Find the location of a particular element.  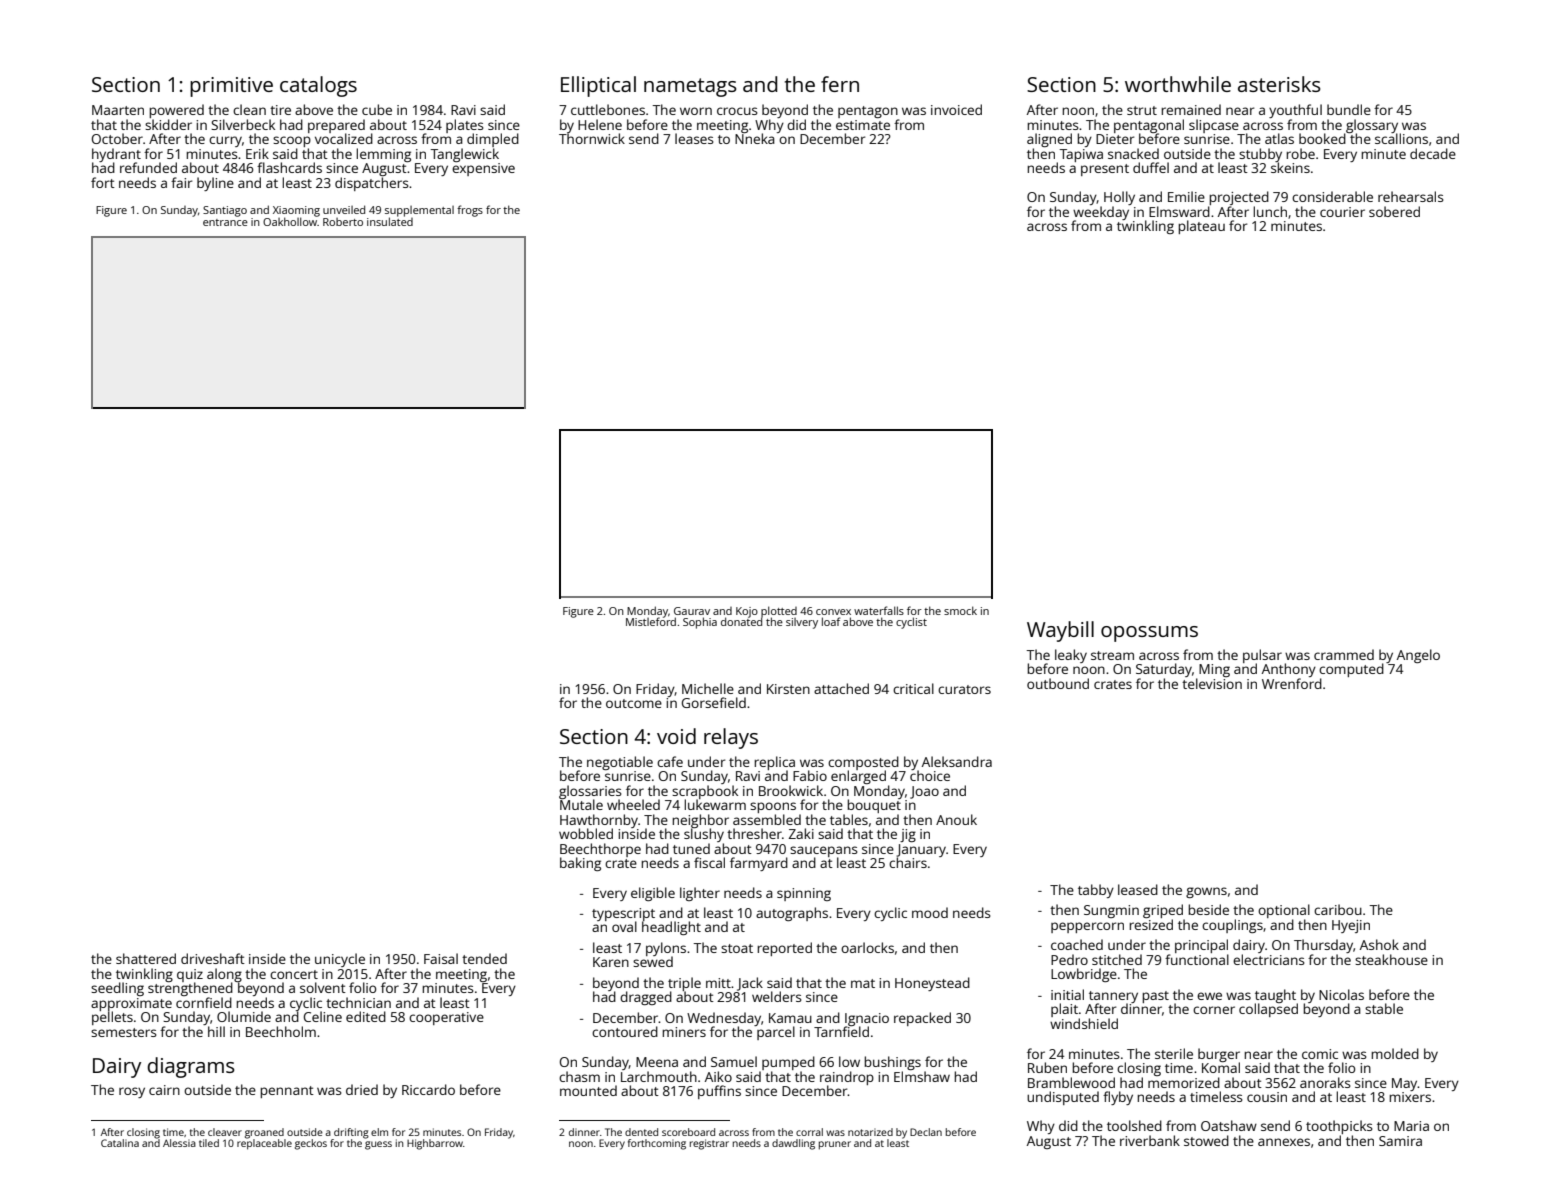

projected is located at coordinates (1239, 198).
